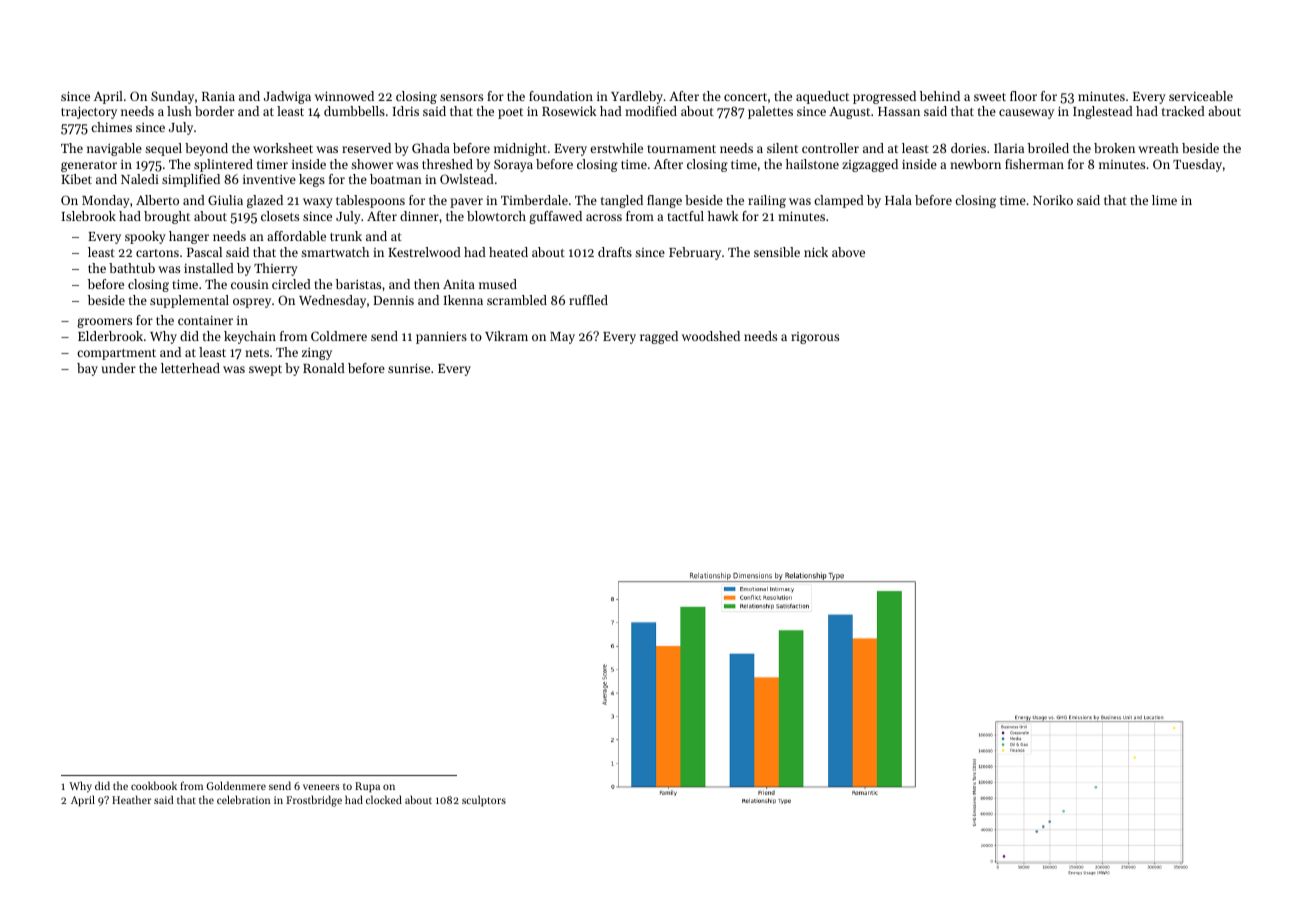 Image resolution: width=1308 pixels, height=924 pixels. I want to click on ragged, so click(659, 337).
